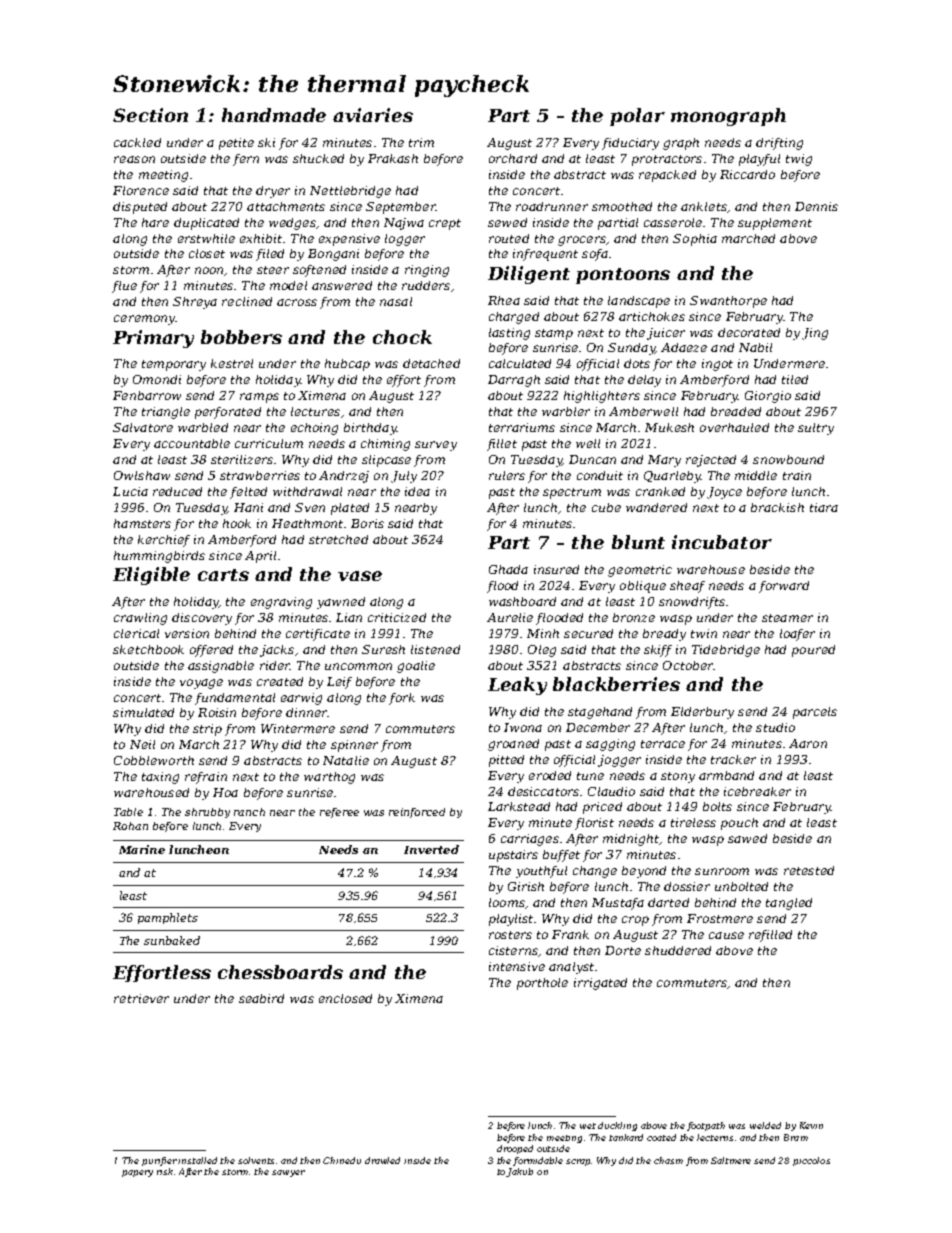 The height and width of the screenshot is (1233, 952). I want to click on risk, so click(165, 1171).
